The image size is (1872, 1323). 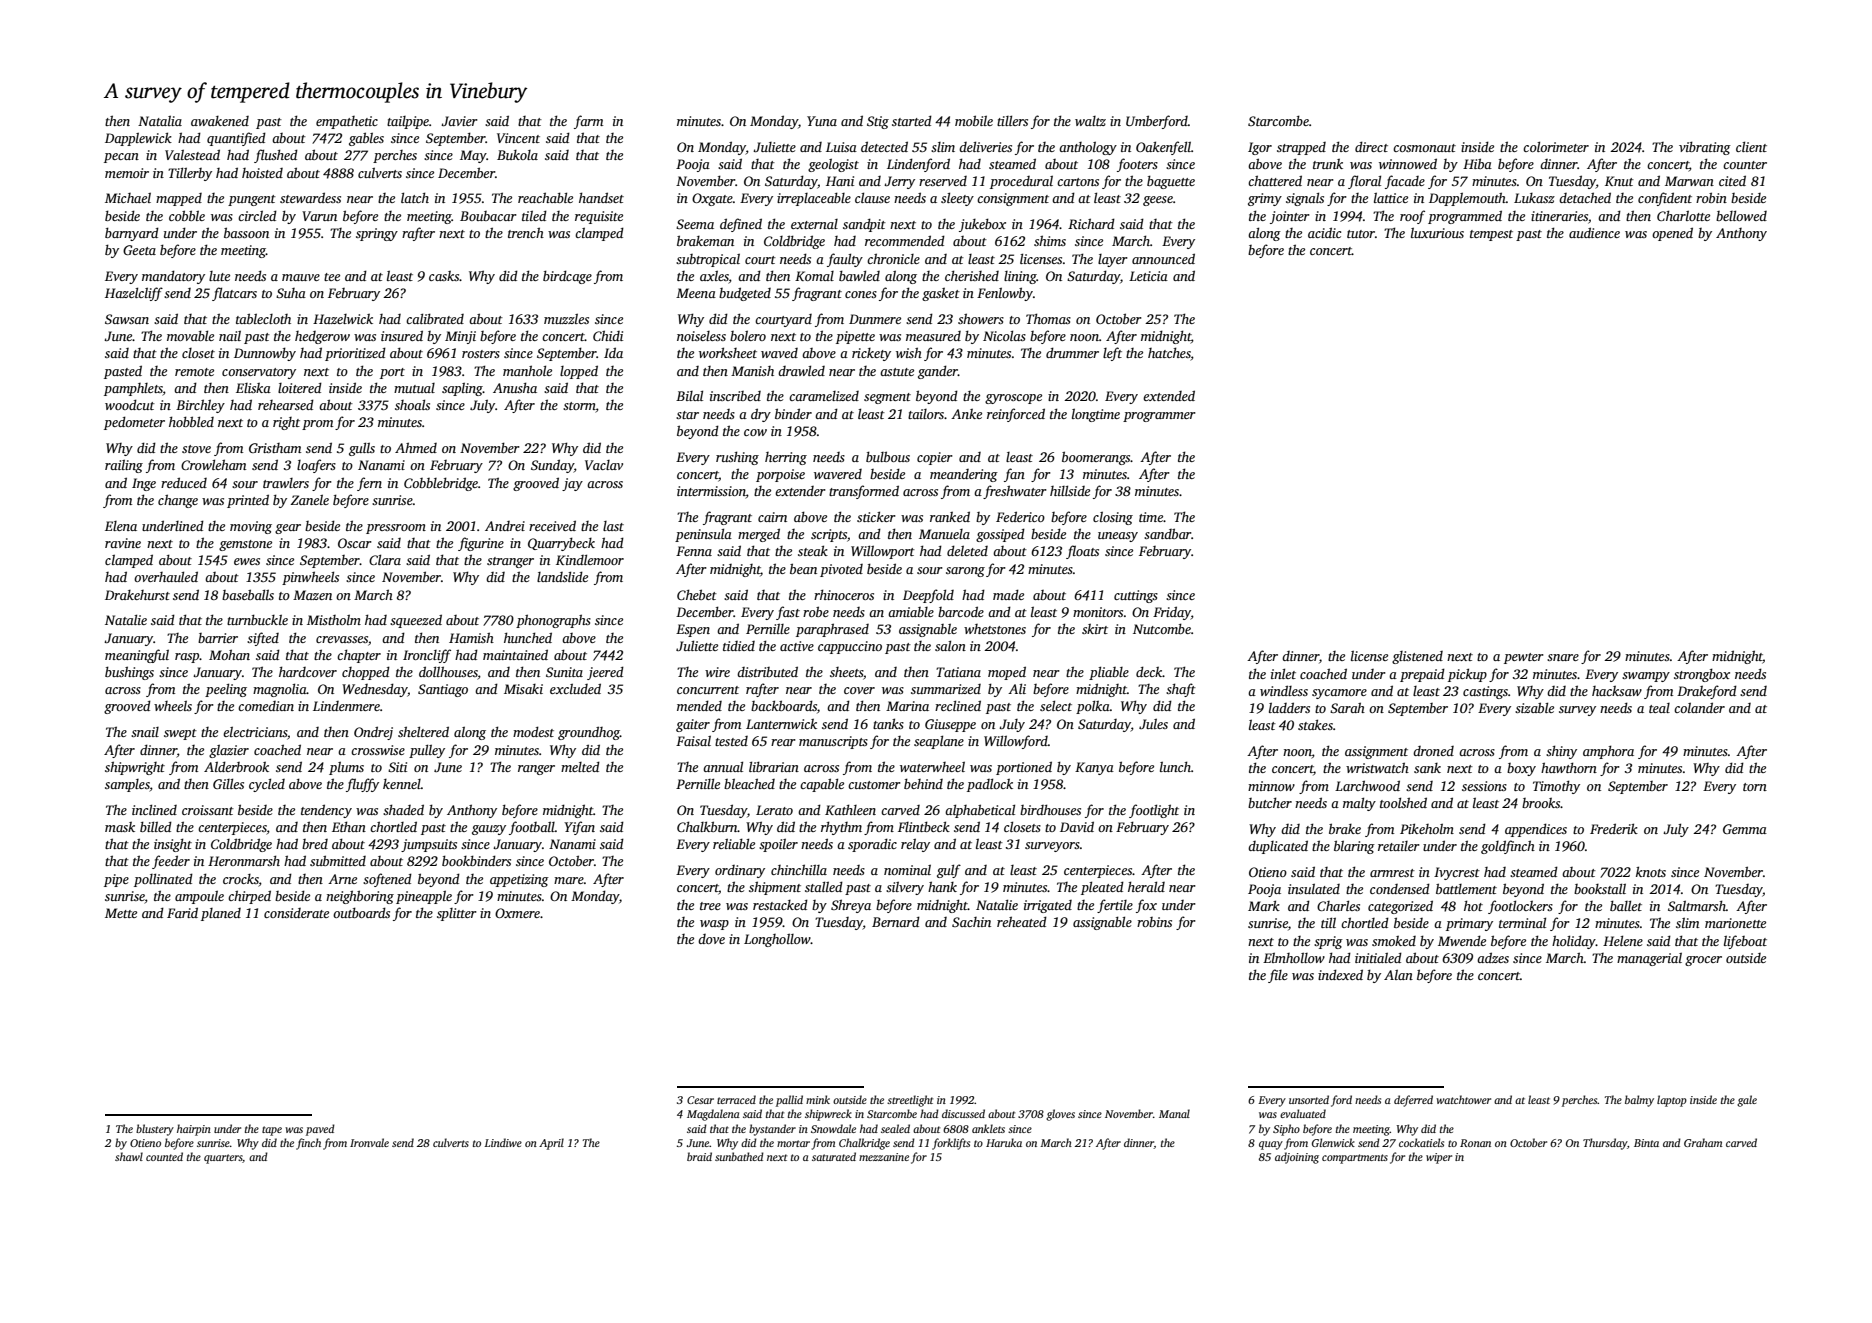 I want to click on Saltmarsh, so click(x=1697, y=905).
